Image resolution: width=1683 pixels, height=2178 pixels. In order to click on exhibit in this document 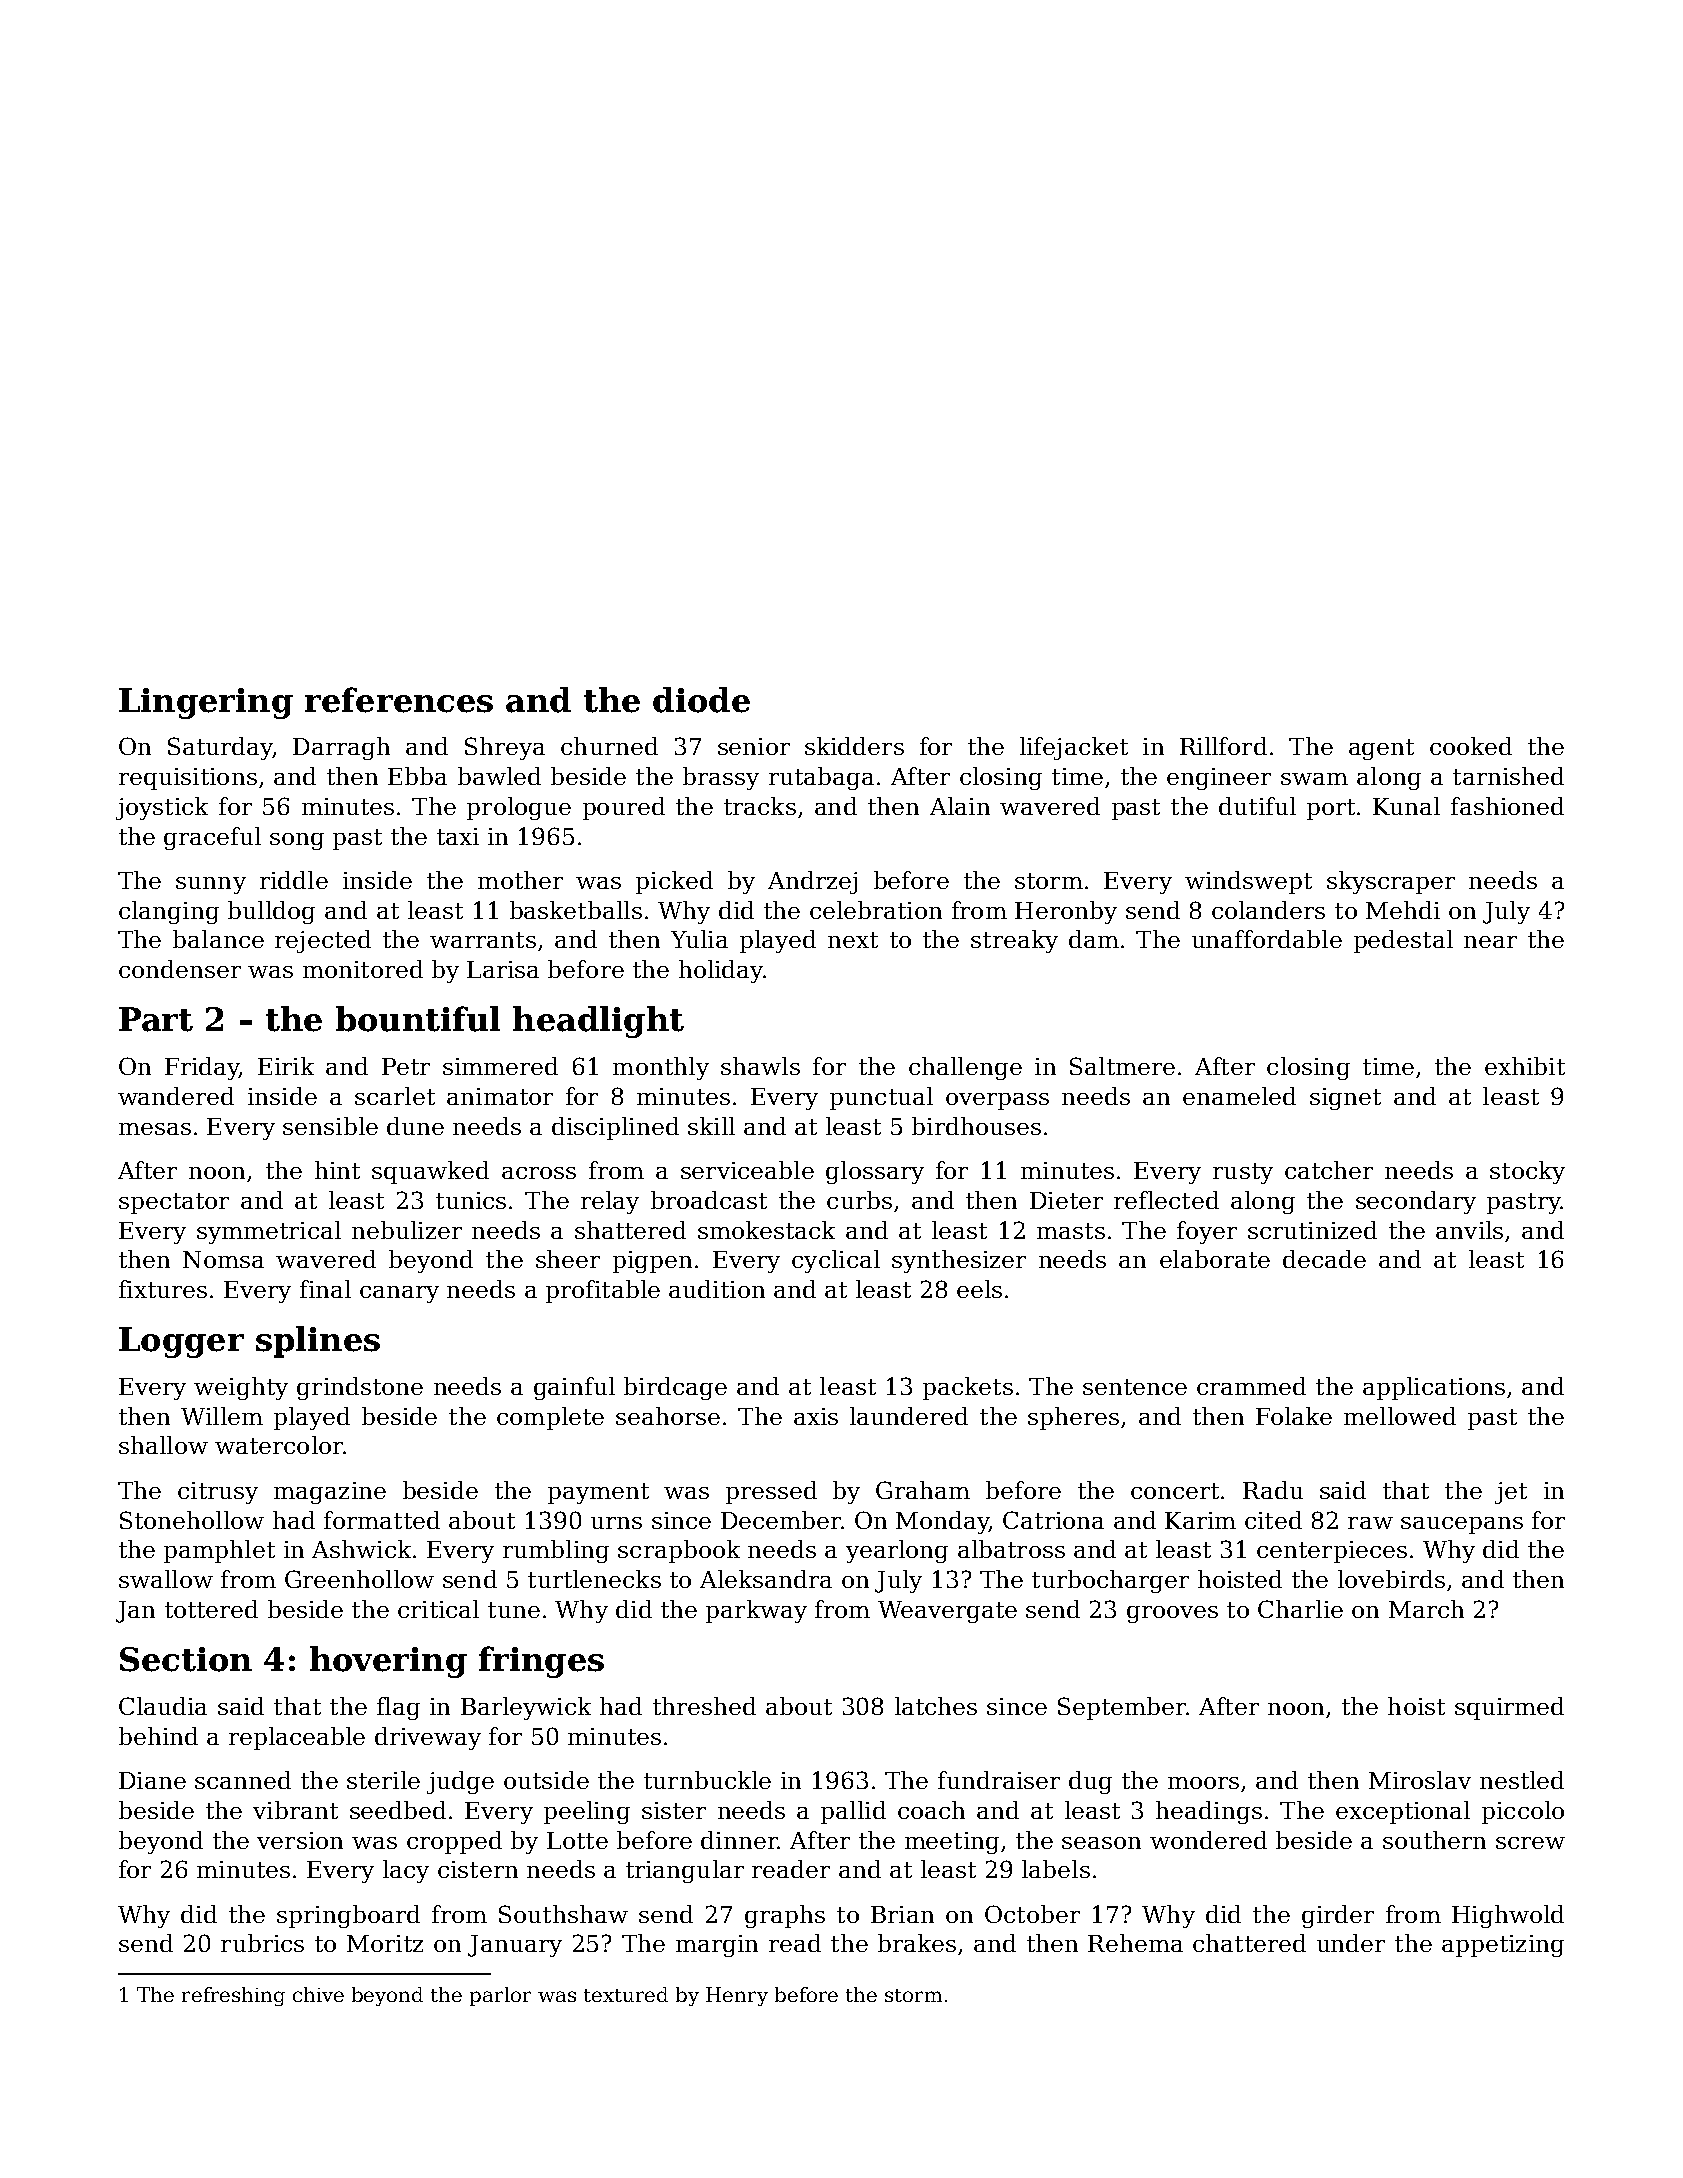, I will do `click(1525, 1066)`.
